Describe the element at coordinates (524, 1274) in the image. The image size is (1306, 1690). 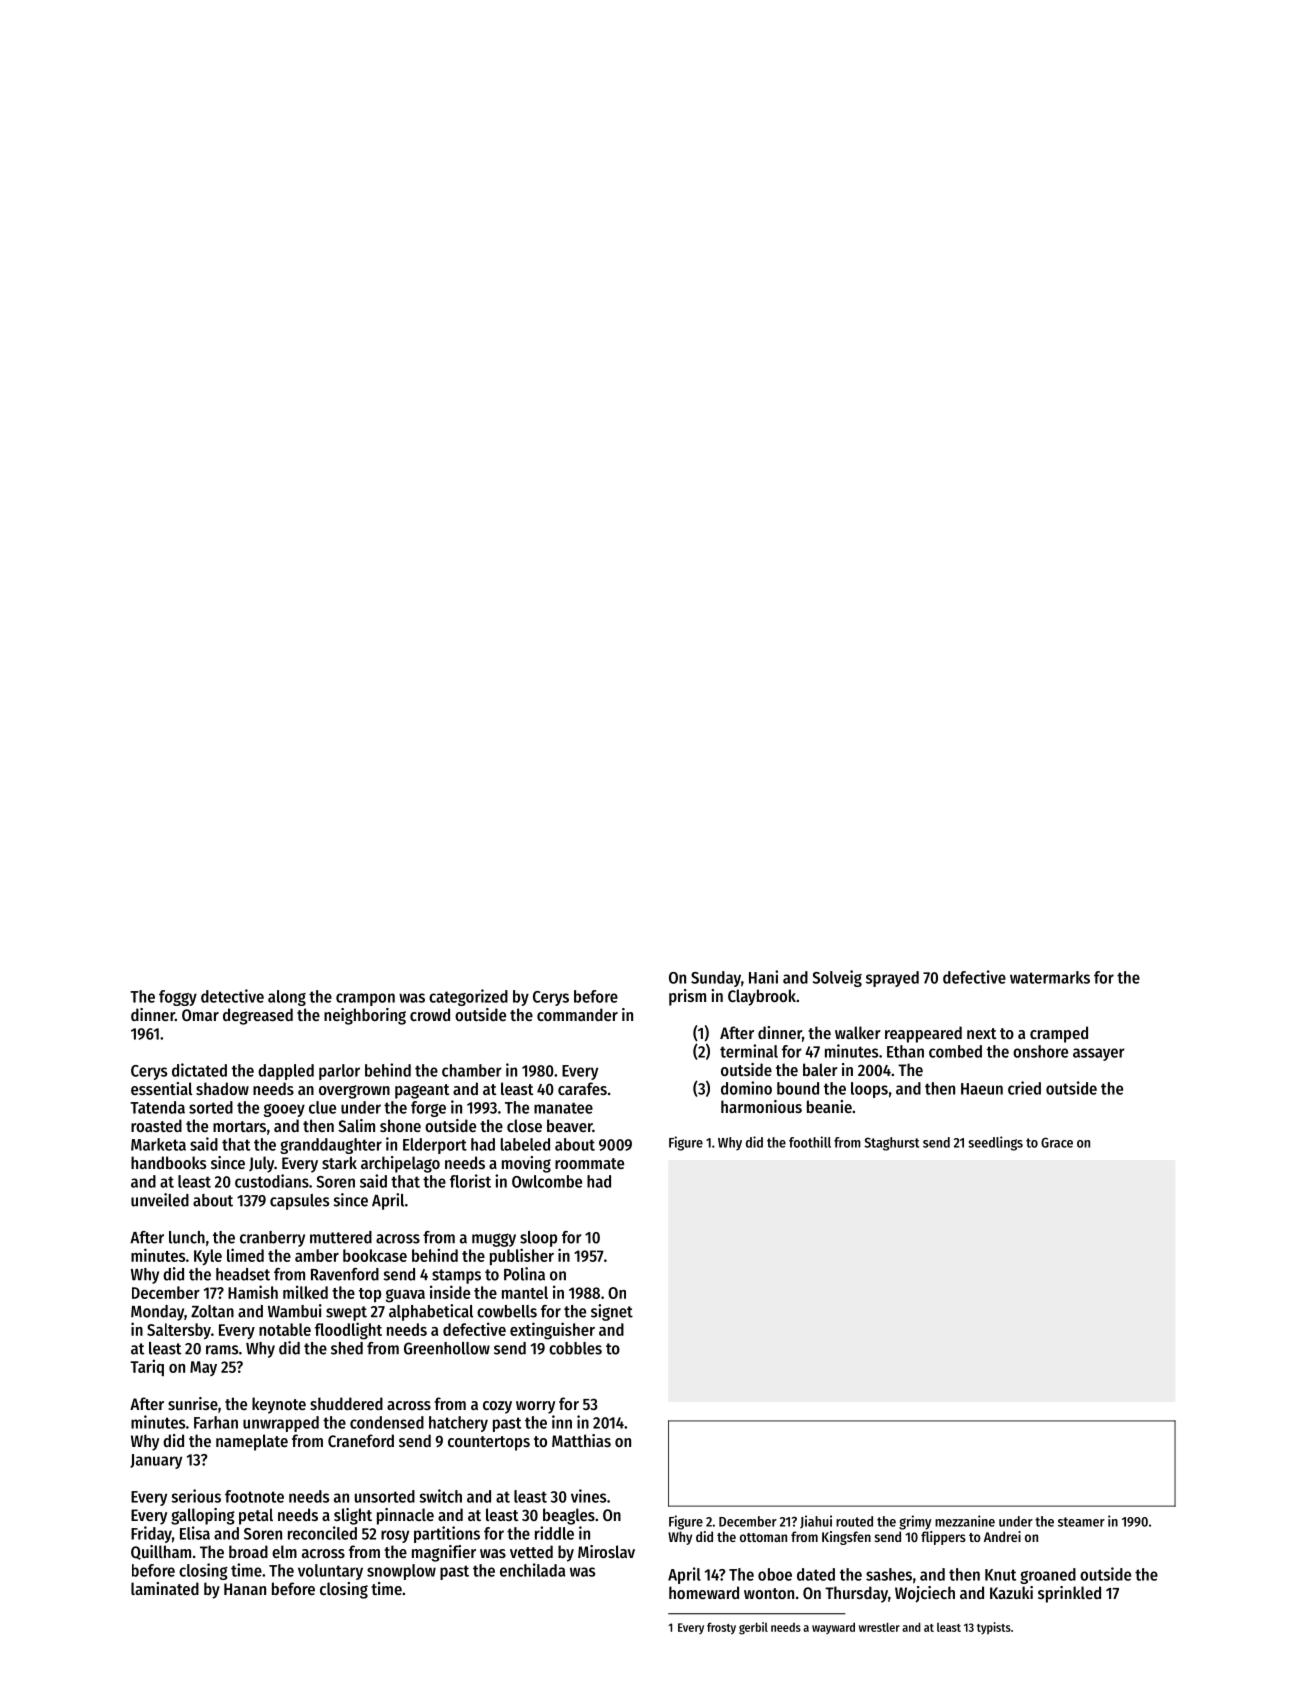
I see `Polina` at that location.
